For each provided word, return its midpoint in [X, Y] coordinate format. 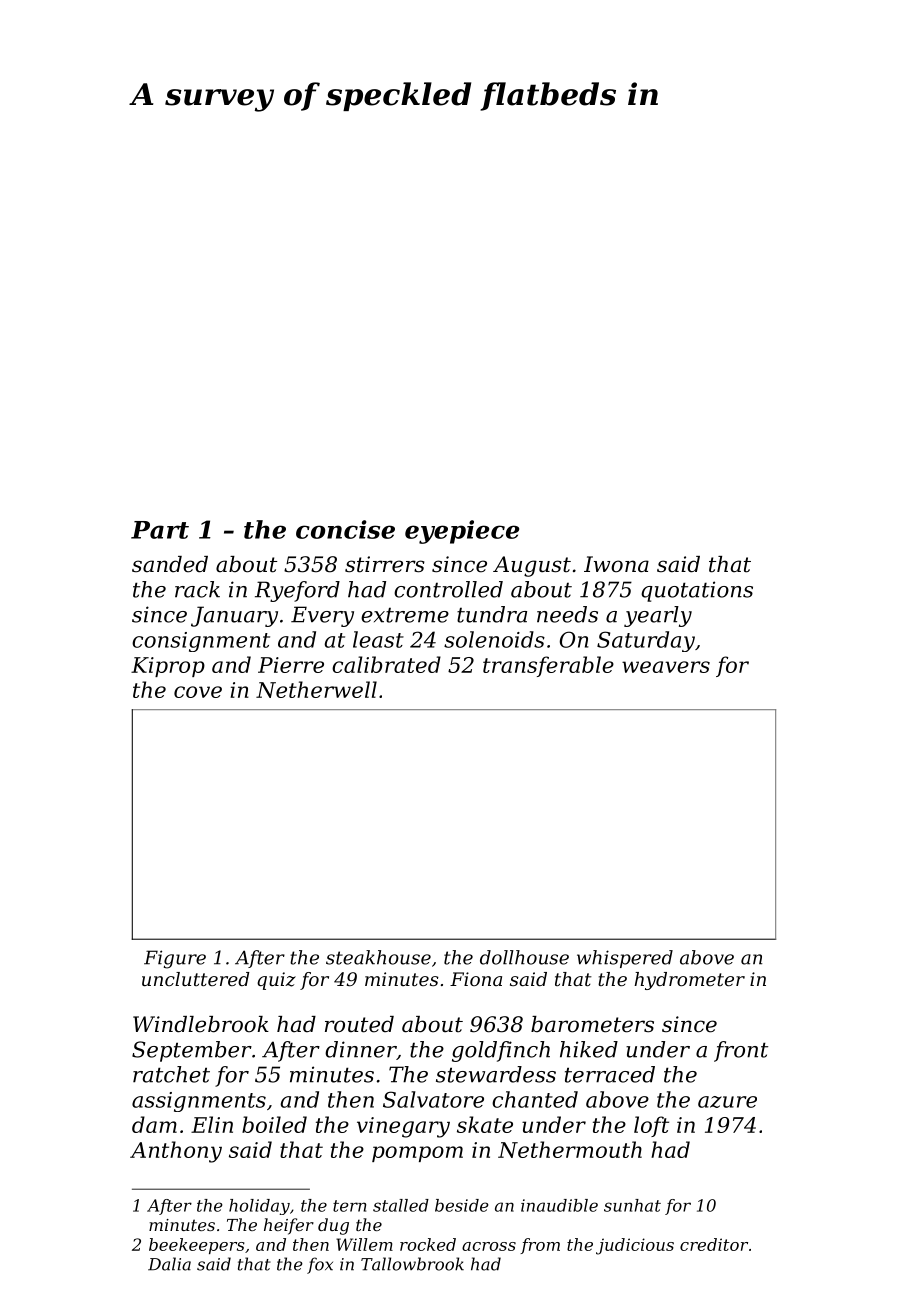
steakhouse [378, 957]
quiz [276, 981]
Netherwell [316, 689]
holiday [259, 1207]
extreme [405, 615]
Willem [364, 1244]
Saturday [646, 641]
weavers [666, 667]
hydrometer [689, 981]
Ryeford [297, 591]
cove [198, 692]
